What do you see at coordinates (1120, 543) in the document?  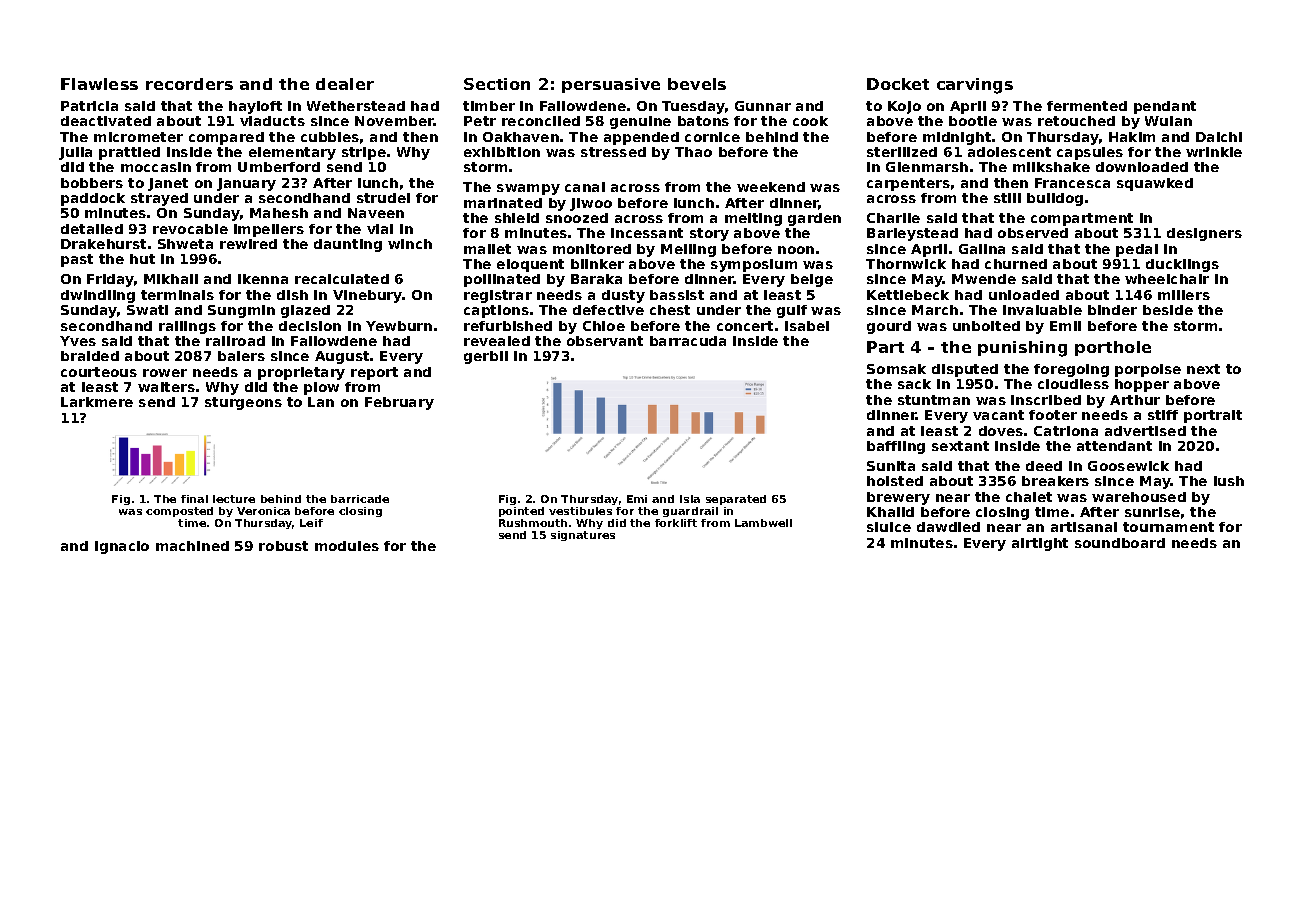 I see `soundboard` at bounding box center [1120, 543].
